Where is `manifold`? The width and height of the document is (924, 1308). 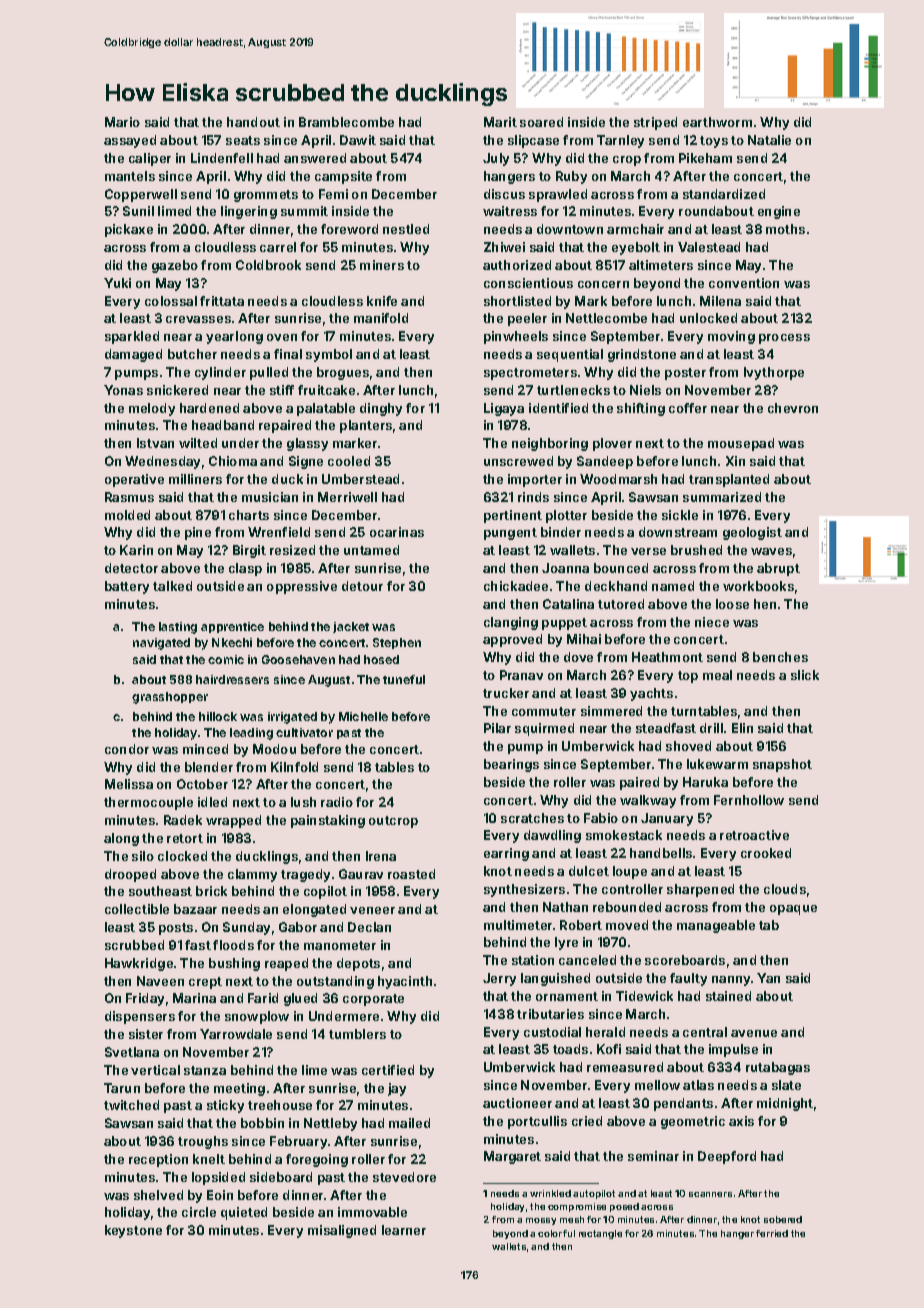
manifold is located at coordinates (381, 318).
